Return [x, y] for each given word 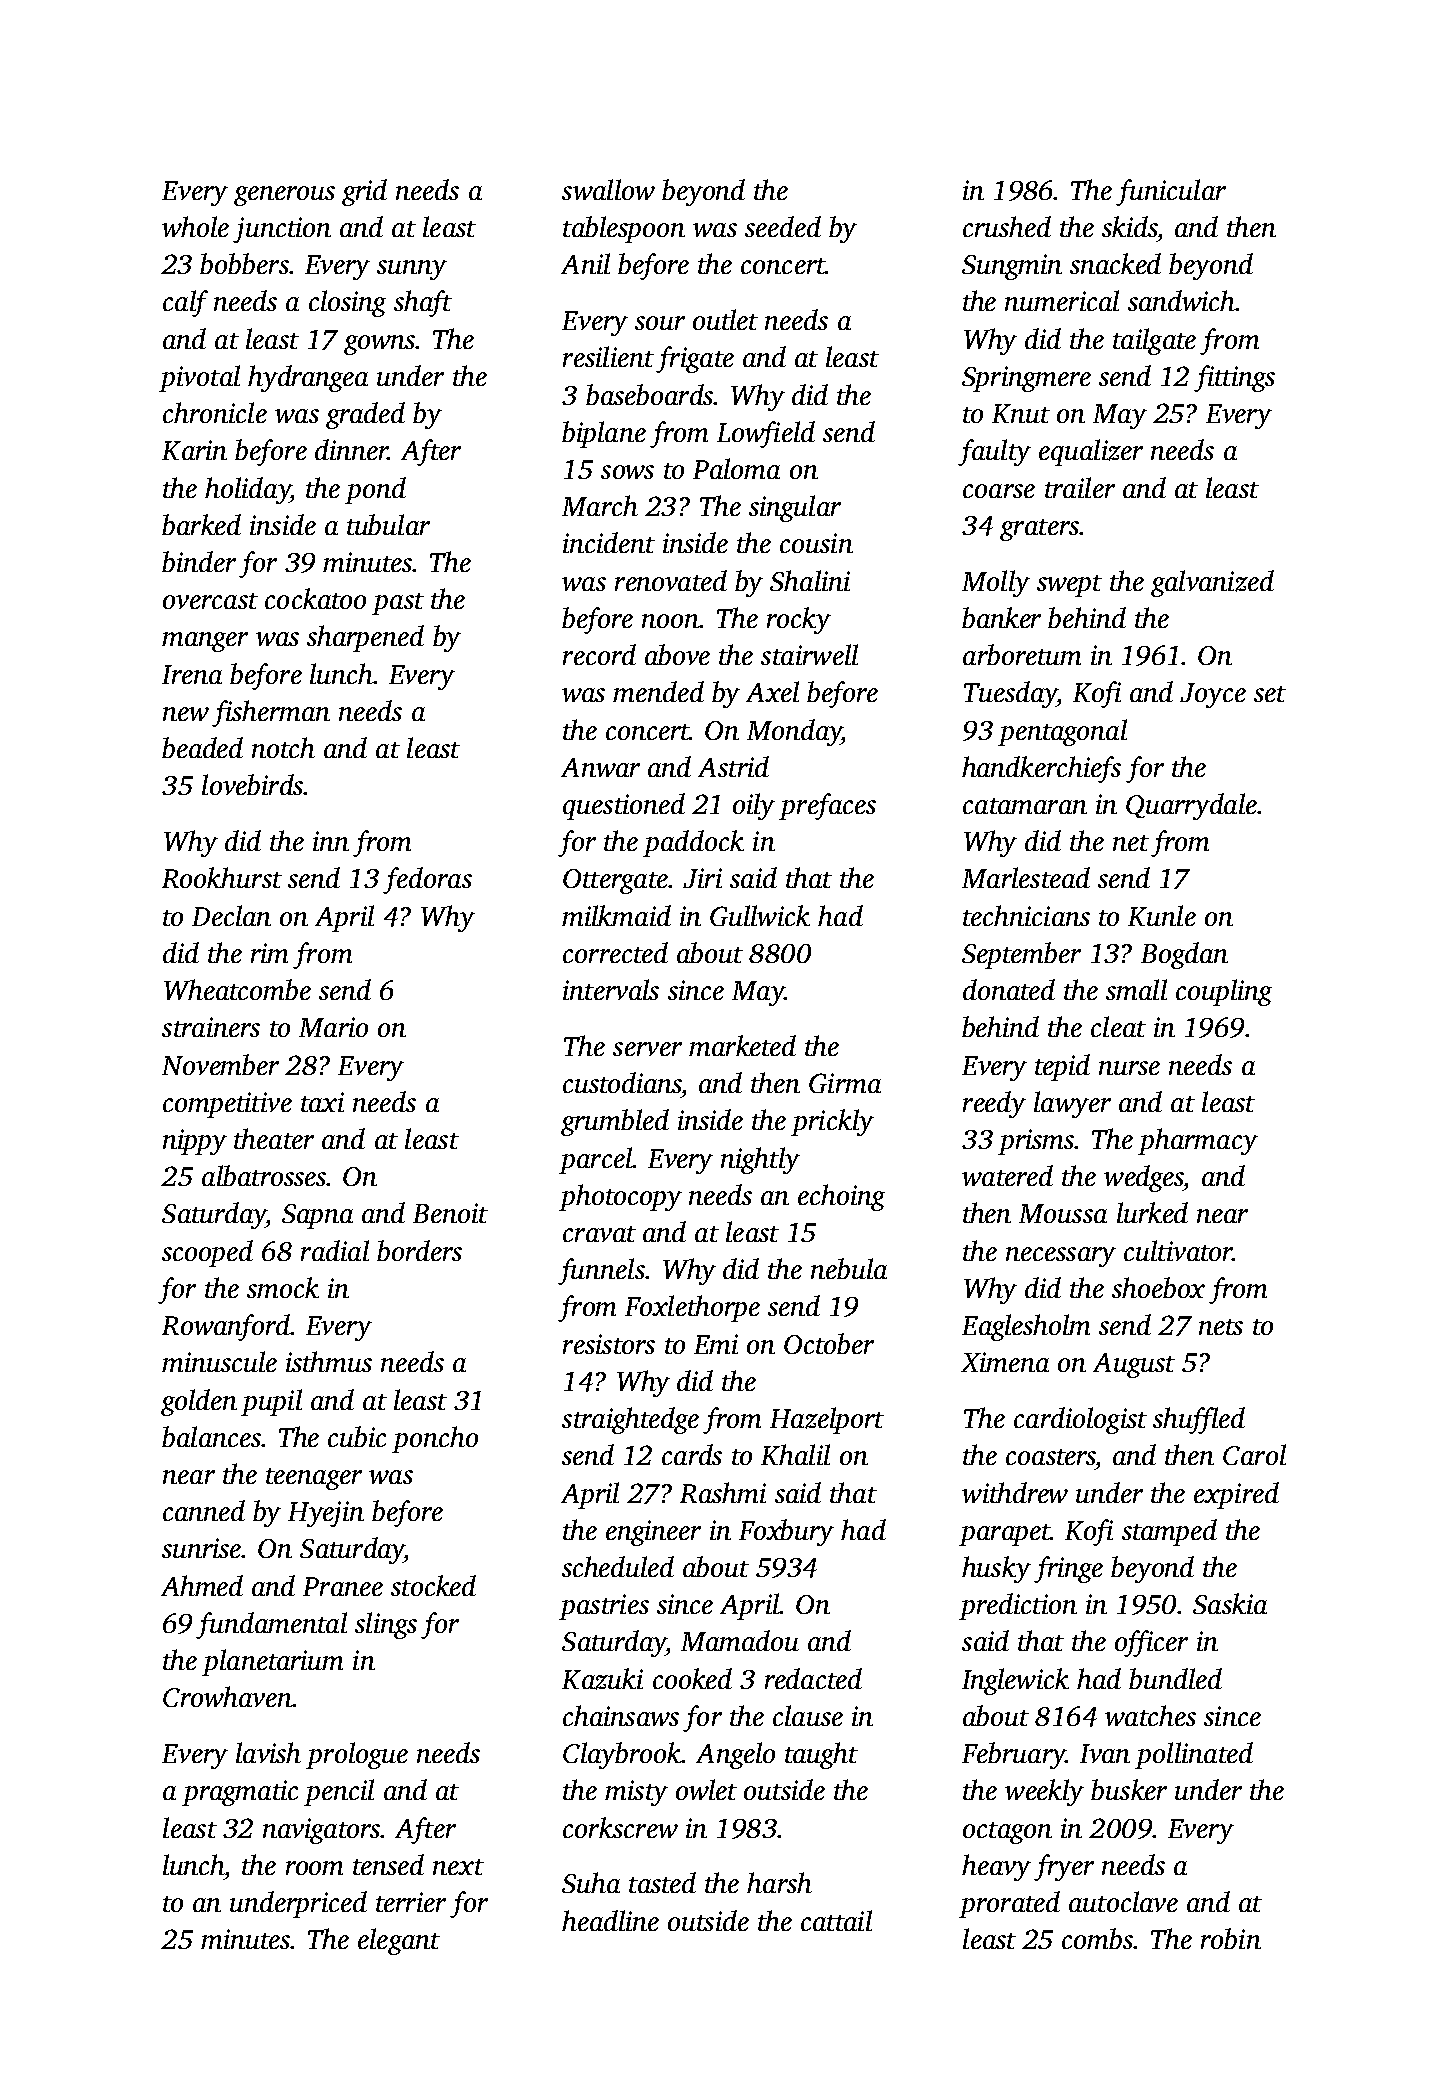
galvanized [1212, 583]
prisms [1036, 1142]
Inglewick [1015, 1681]
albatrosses [264, 1175]
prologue [357, 1755]
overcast [210, 601]
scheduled [618, 1566]
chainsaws [621, 1715]
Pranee [343, 1586]
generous [284, 196]
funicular [1171, 192]
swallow [608, 189]
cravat [599, 1234]
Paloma [736, 468]
